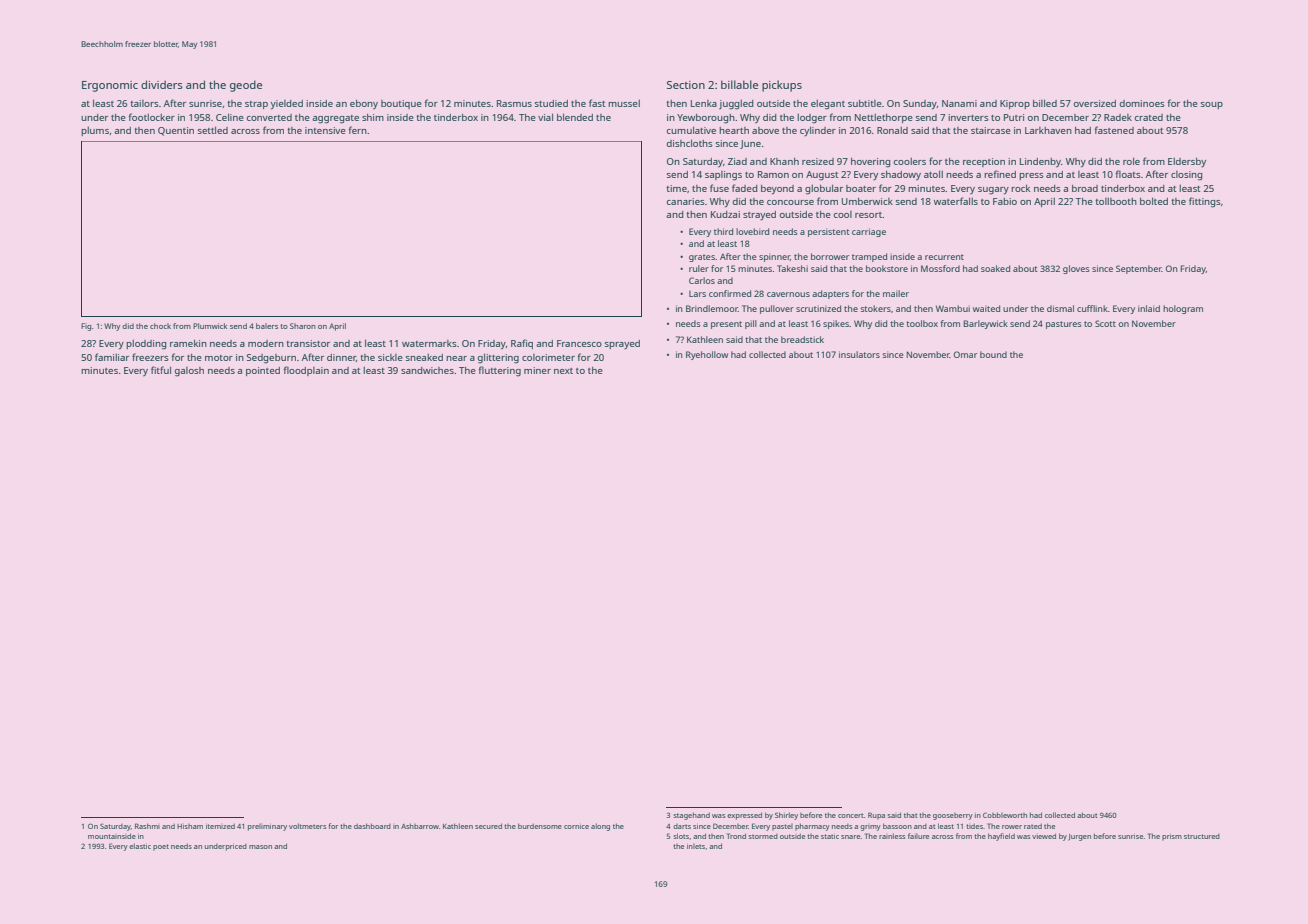 The image size is (1308, 924). What do you see at coordinates (161, 847) in the screenshot?
I see `poet` at bounding box center [161, 847].
